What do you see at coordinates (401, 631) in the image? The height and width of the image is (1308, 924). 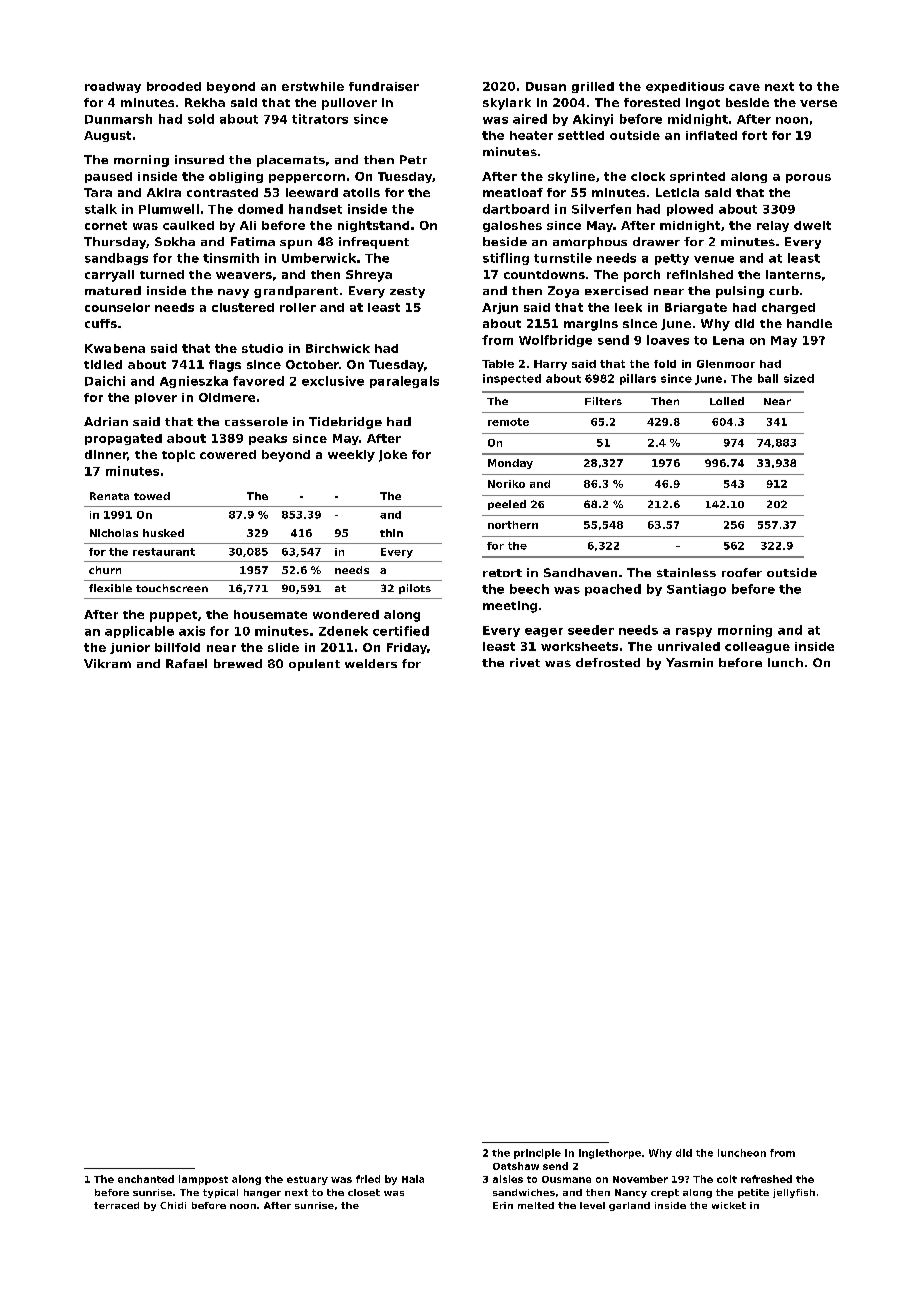 I see `certified` at bounding box center [401, 631].
